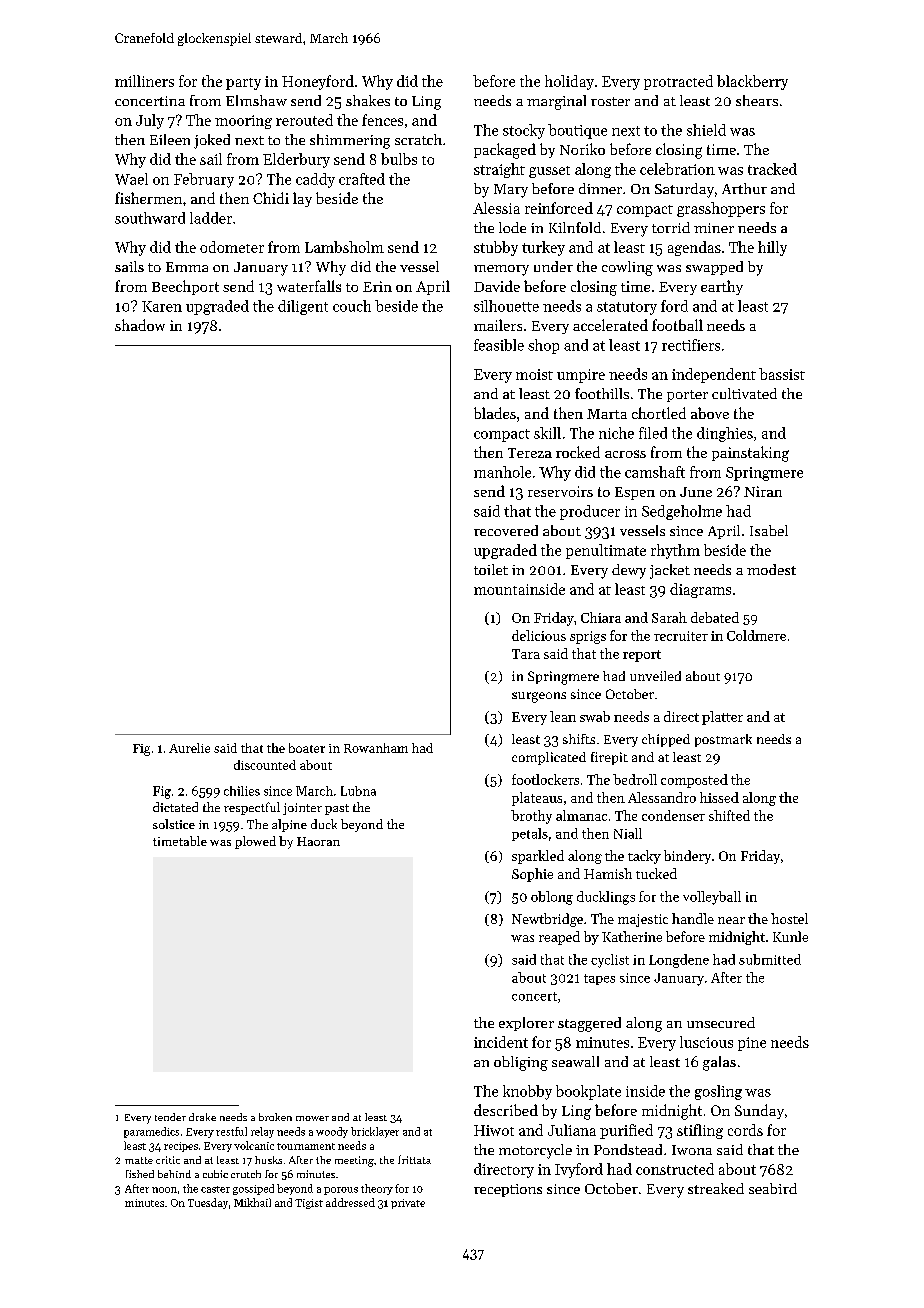  Describe the element at coordinates (140, 325) in the screenshot. I see `shadow` at that location.
